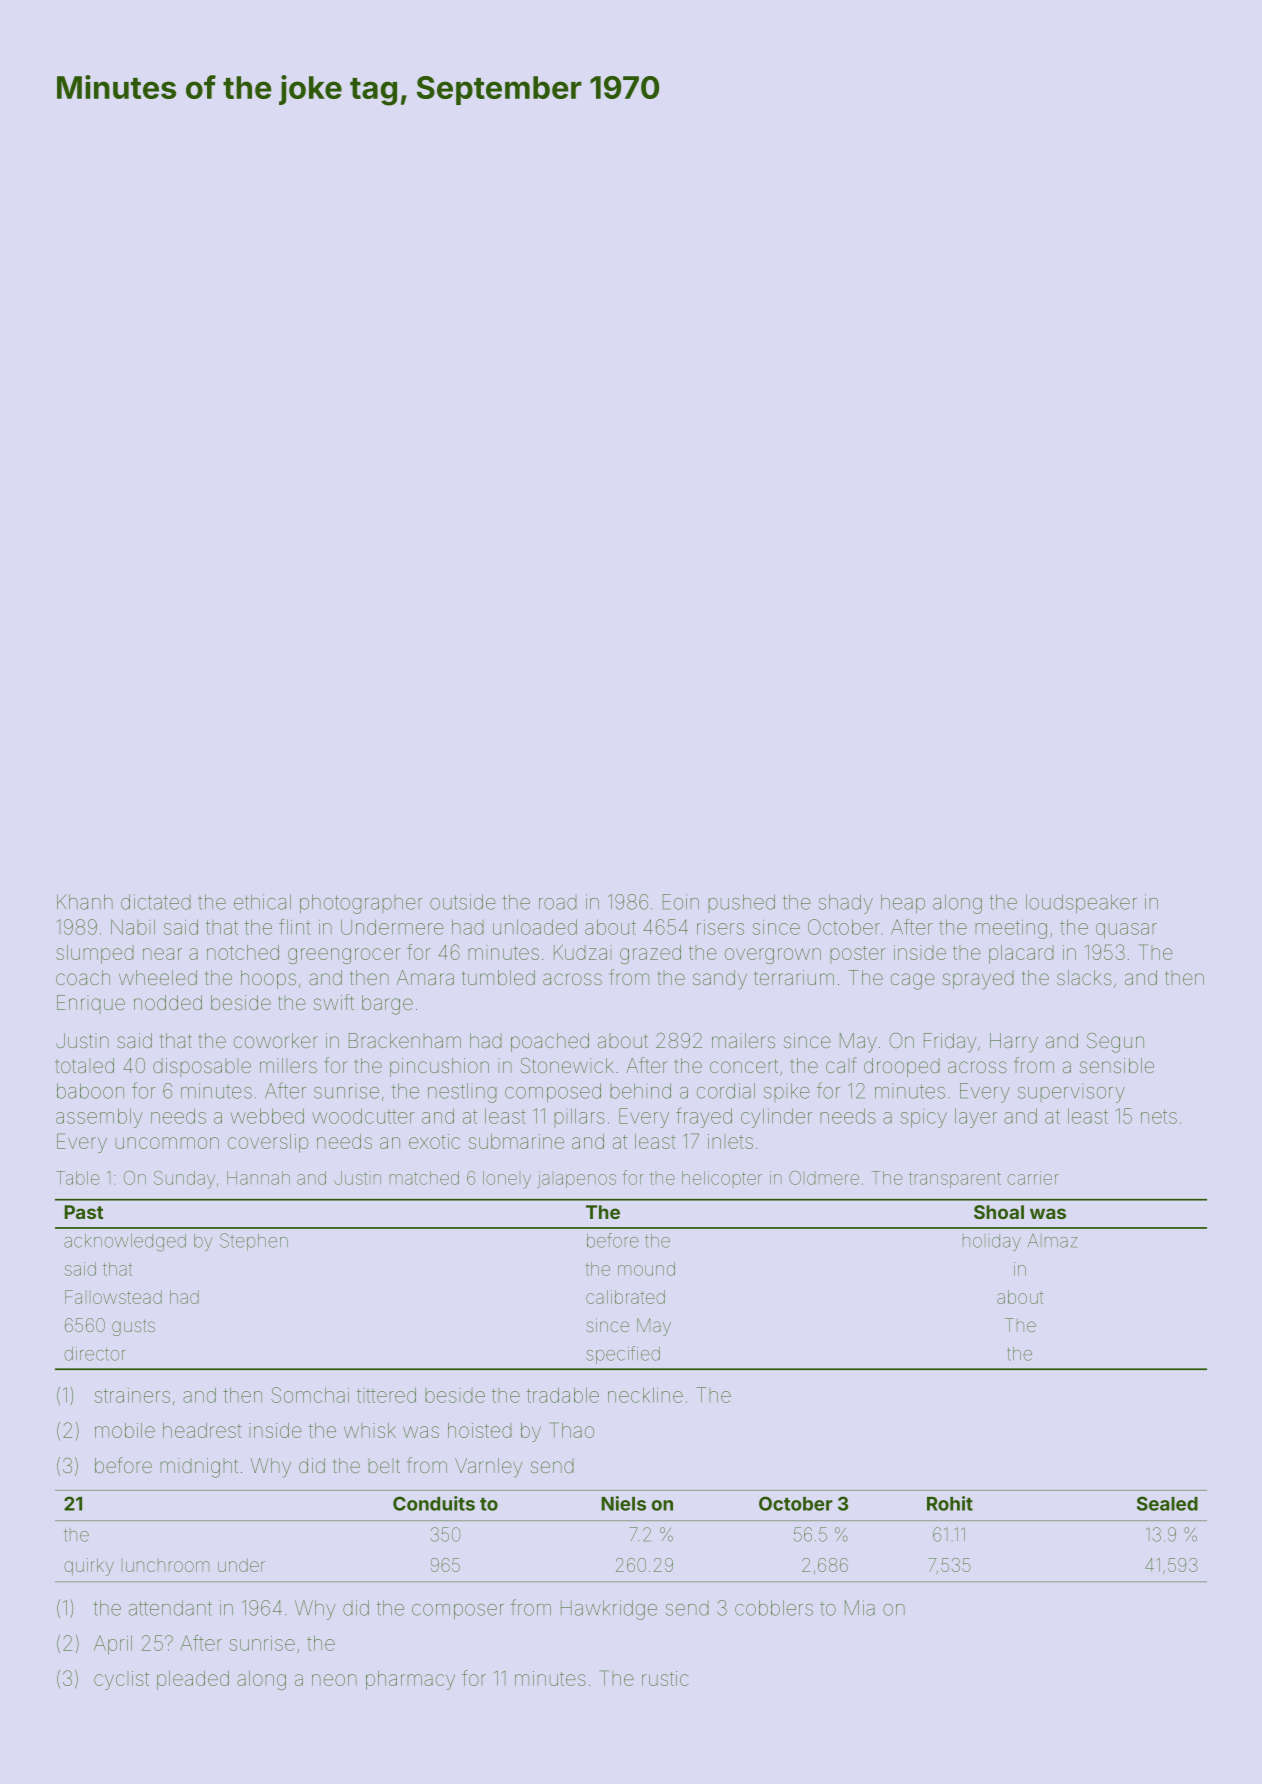 This screenshot has height=1784, width=1262. I want to click on composer, so click(458, 1611).
